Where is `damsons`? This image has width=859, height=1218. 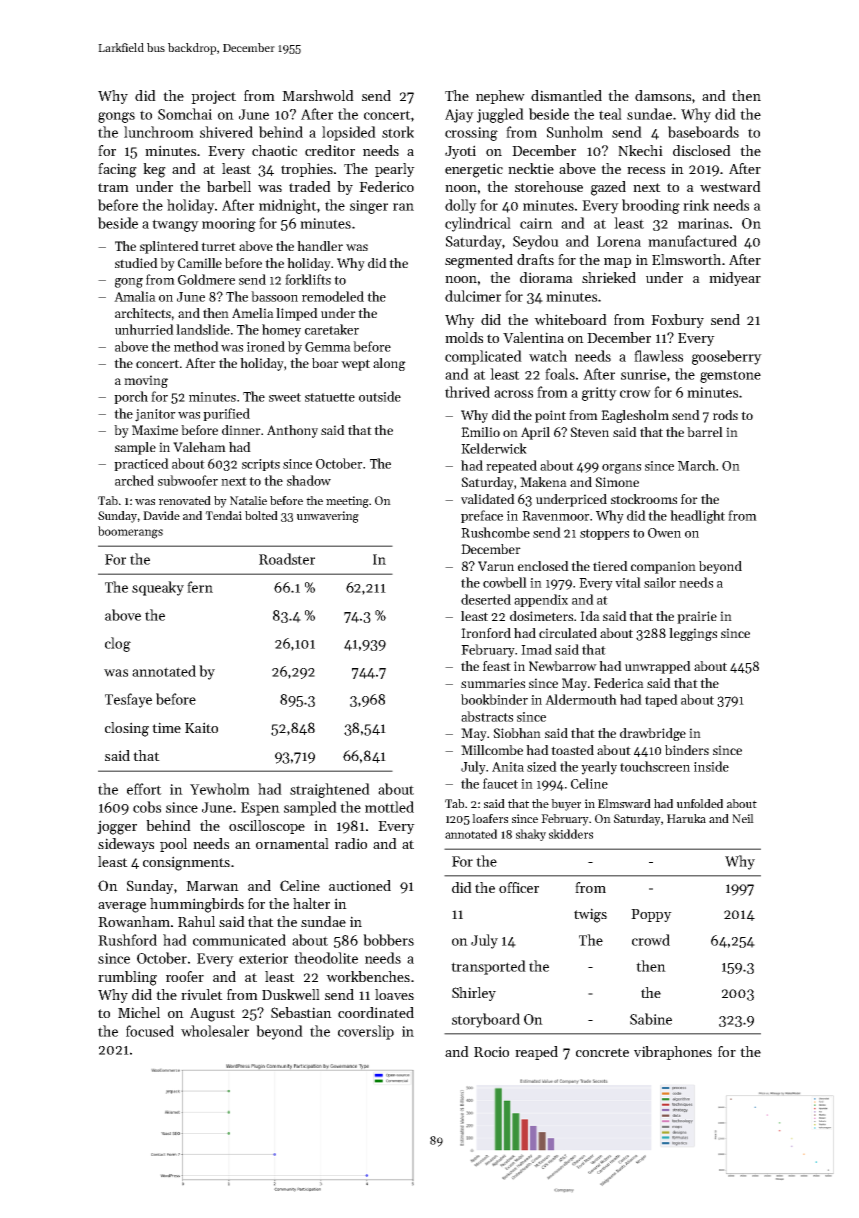 damsons is located at coordinates (663, 95).
